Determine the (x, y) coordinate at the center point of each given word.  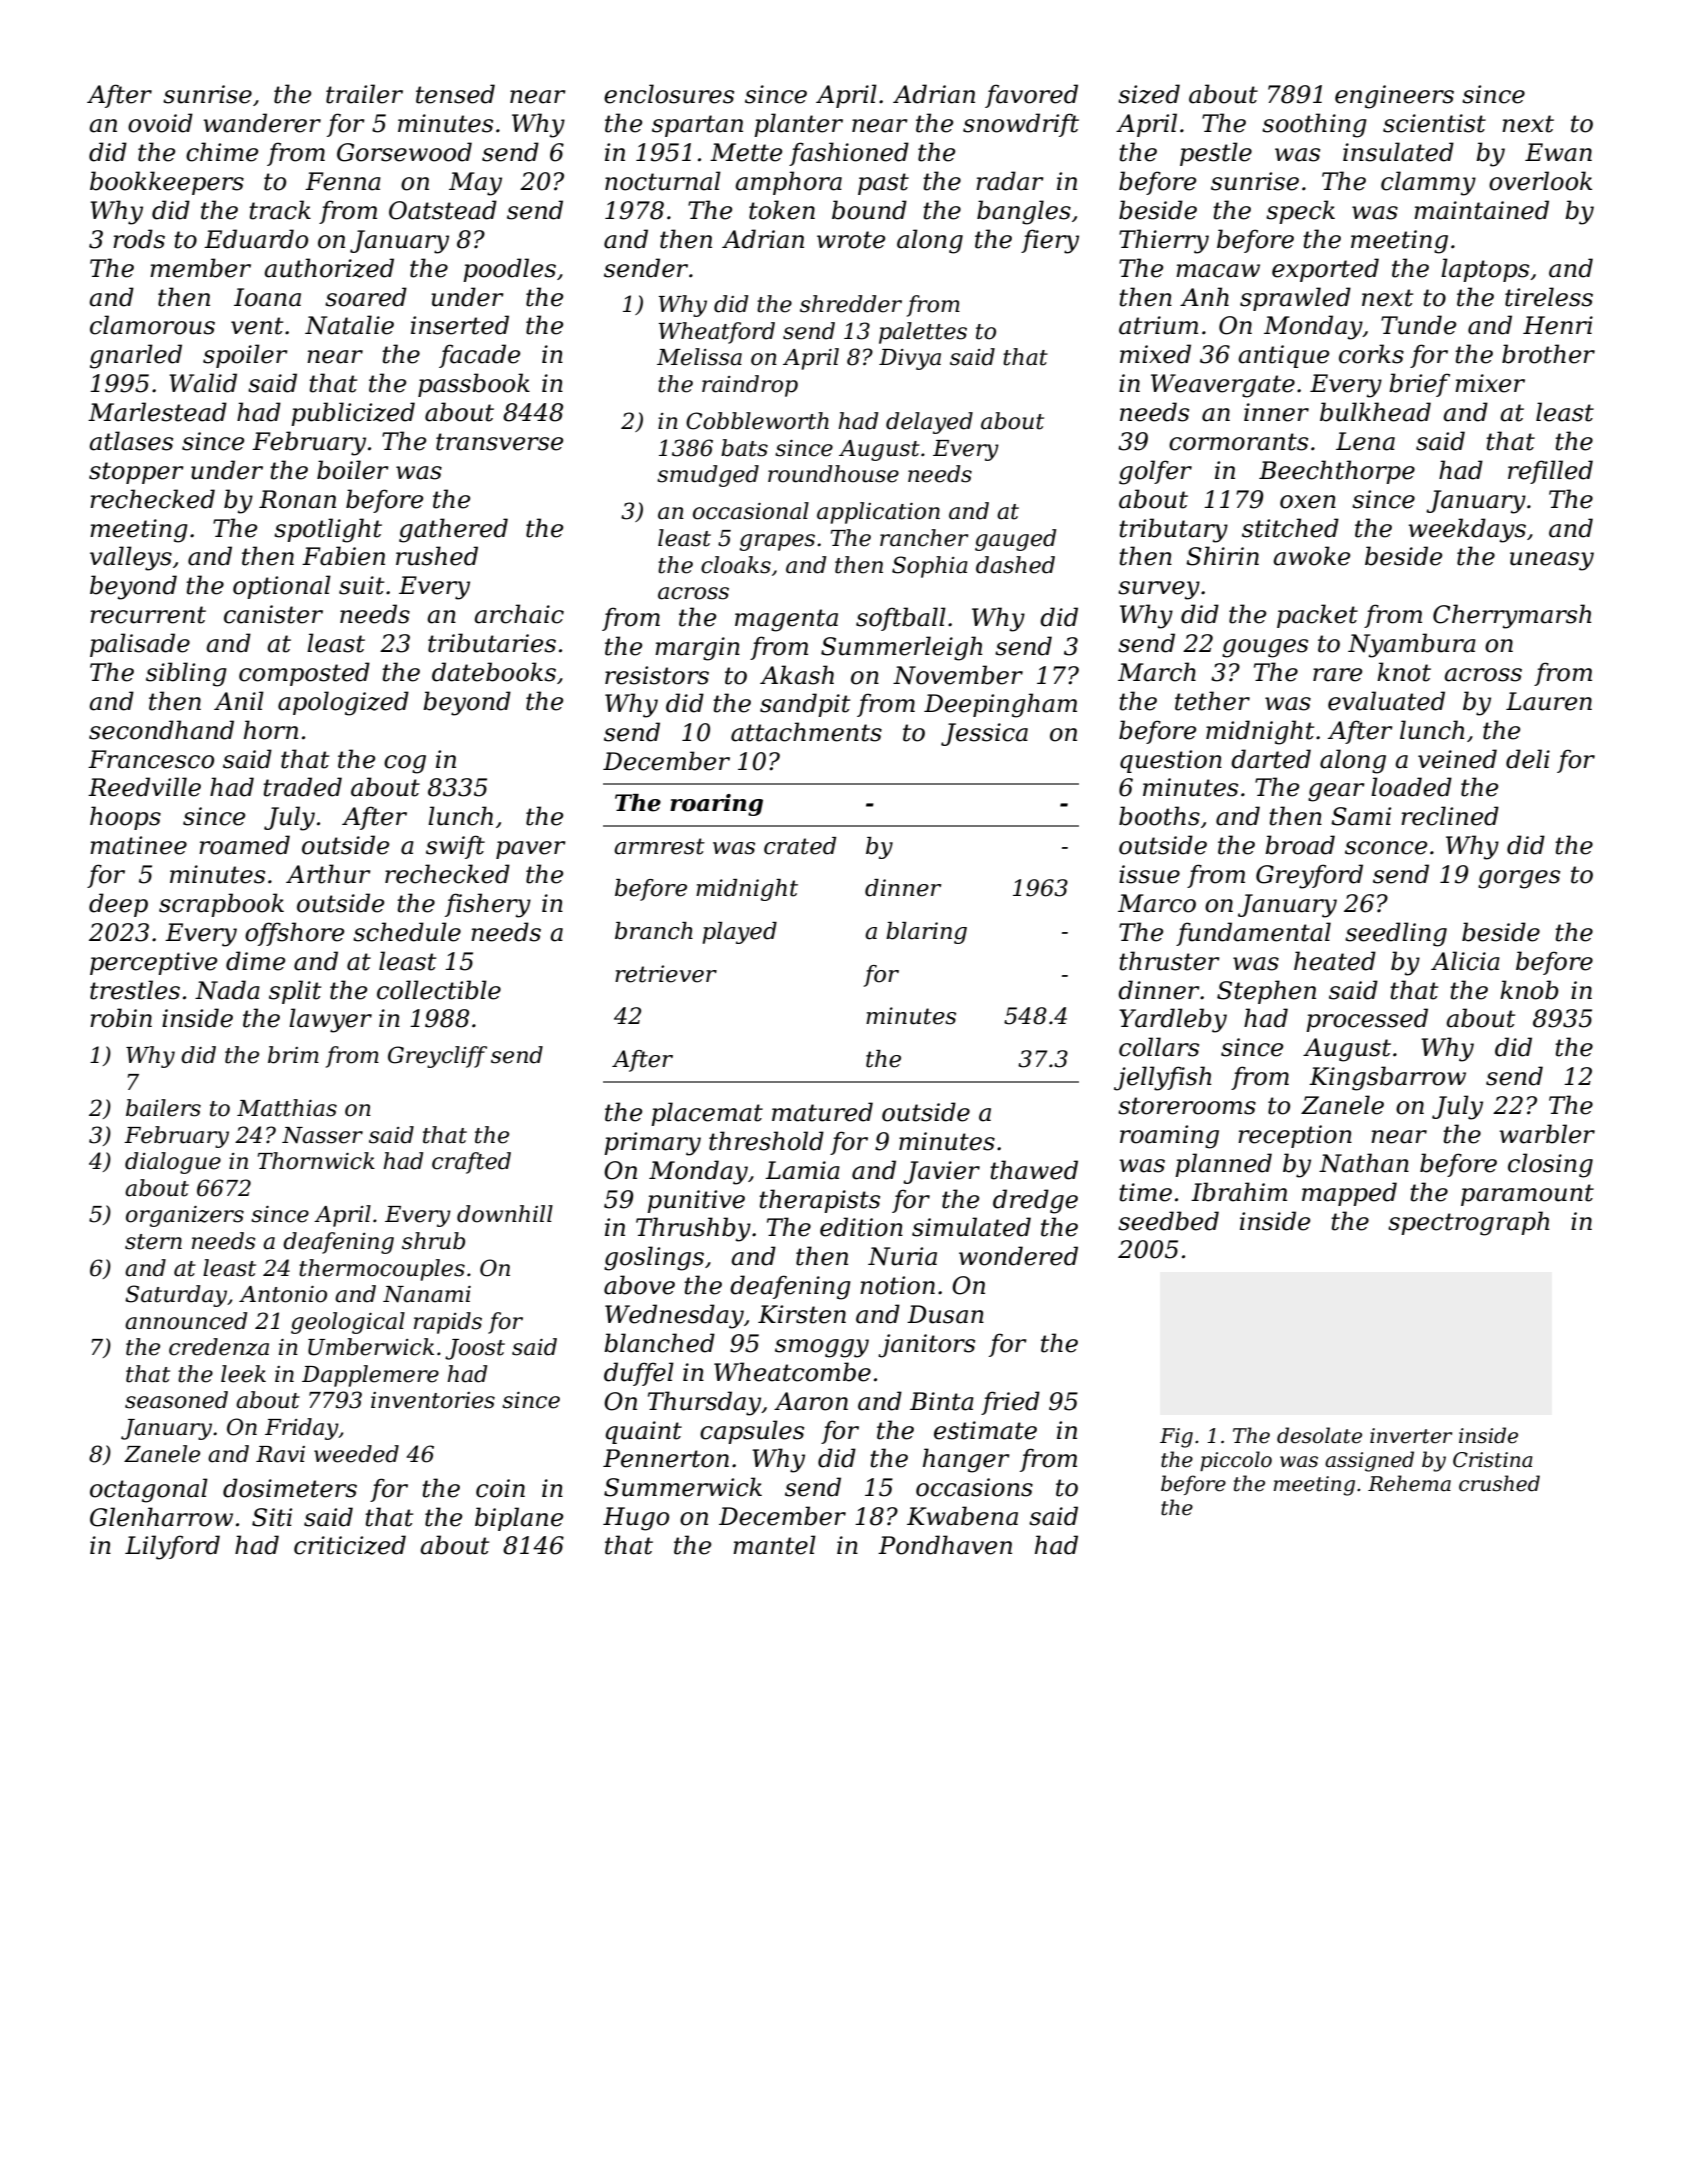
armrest (659, 846)
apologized (343, 703)
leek (243, 1374)
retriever (666, 974)
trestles (135, 990)
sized (1149, 94)
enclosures (669, 94)
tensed (455, 94)
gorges (1519, 879)
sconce (1386, 848)
